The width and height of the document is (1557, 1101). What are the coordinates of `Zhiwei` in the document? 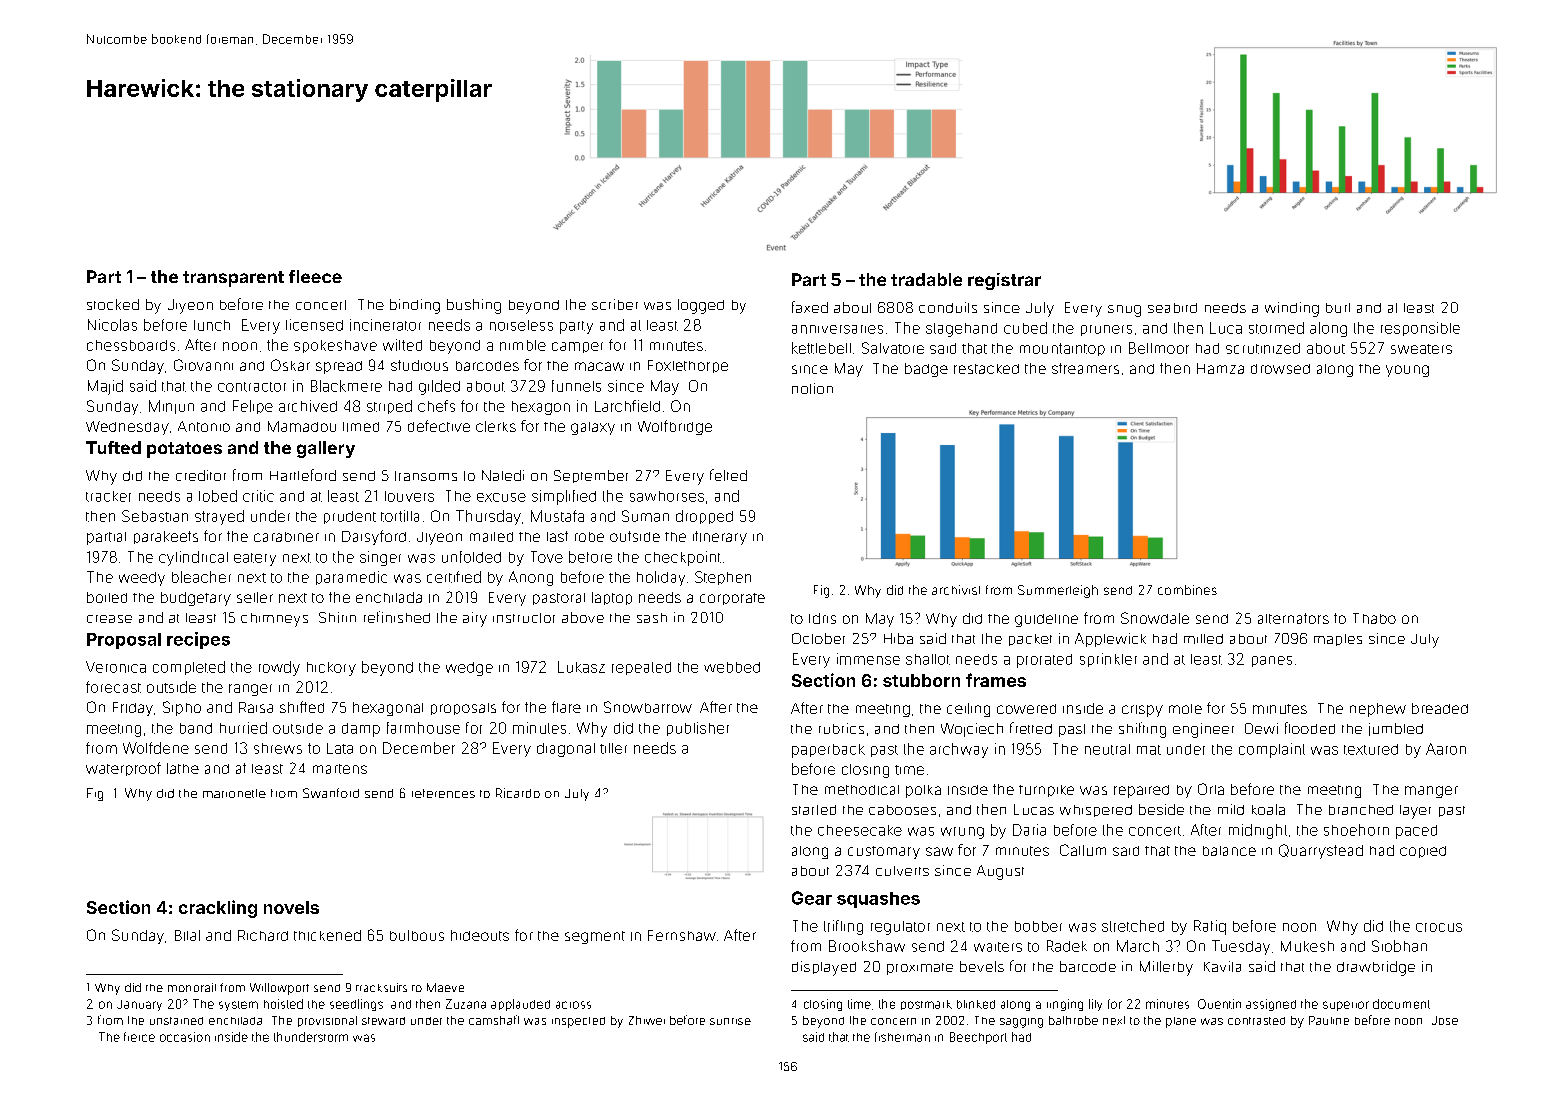 It's located at (647, 1020).
